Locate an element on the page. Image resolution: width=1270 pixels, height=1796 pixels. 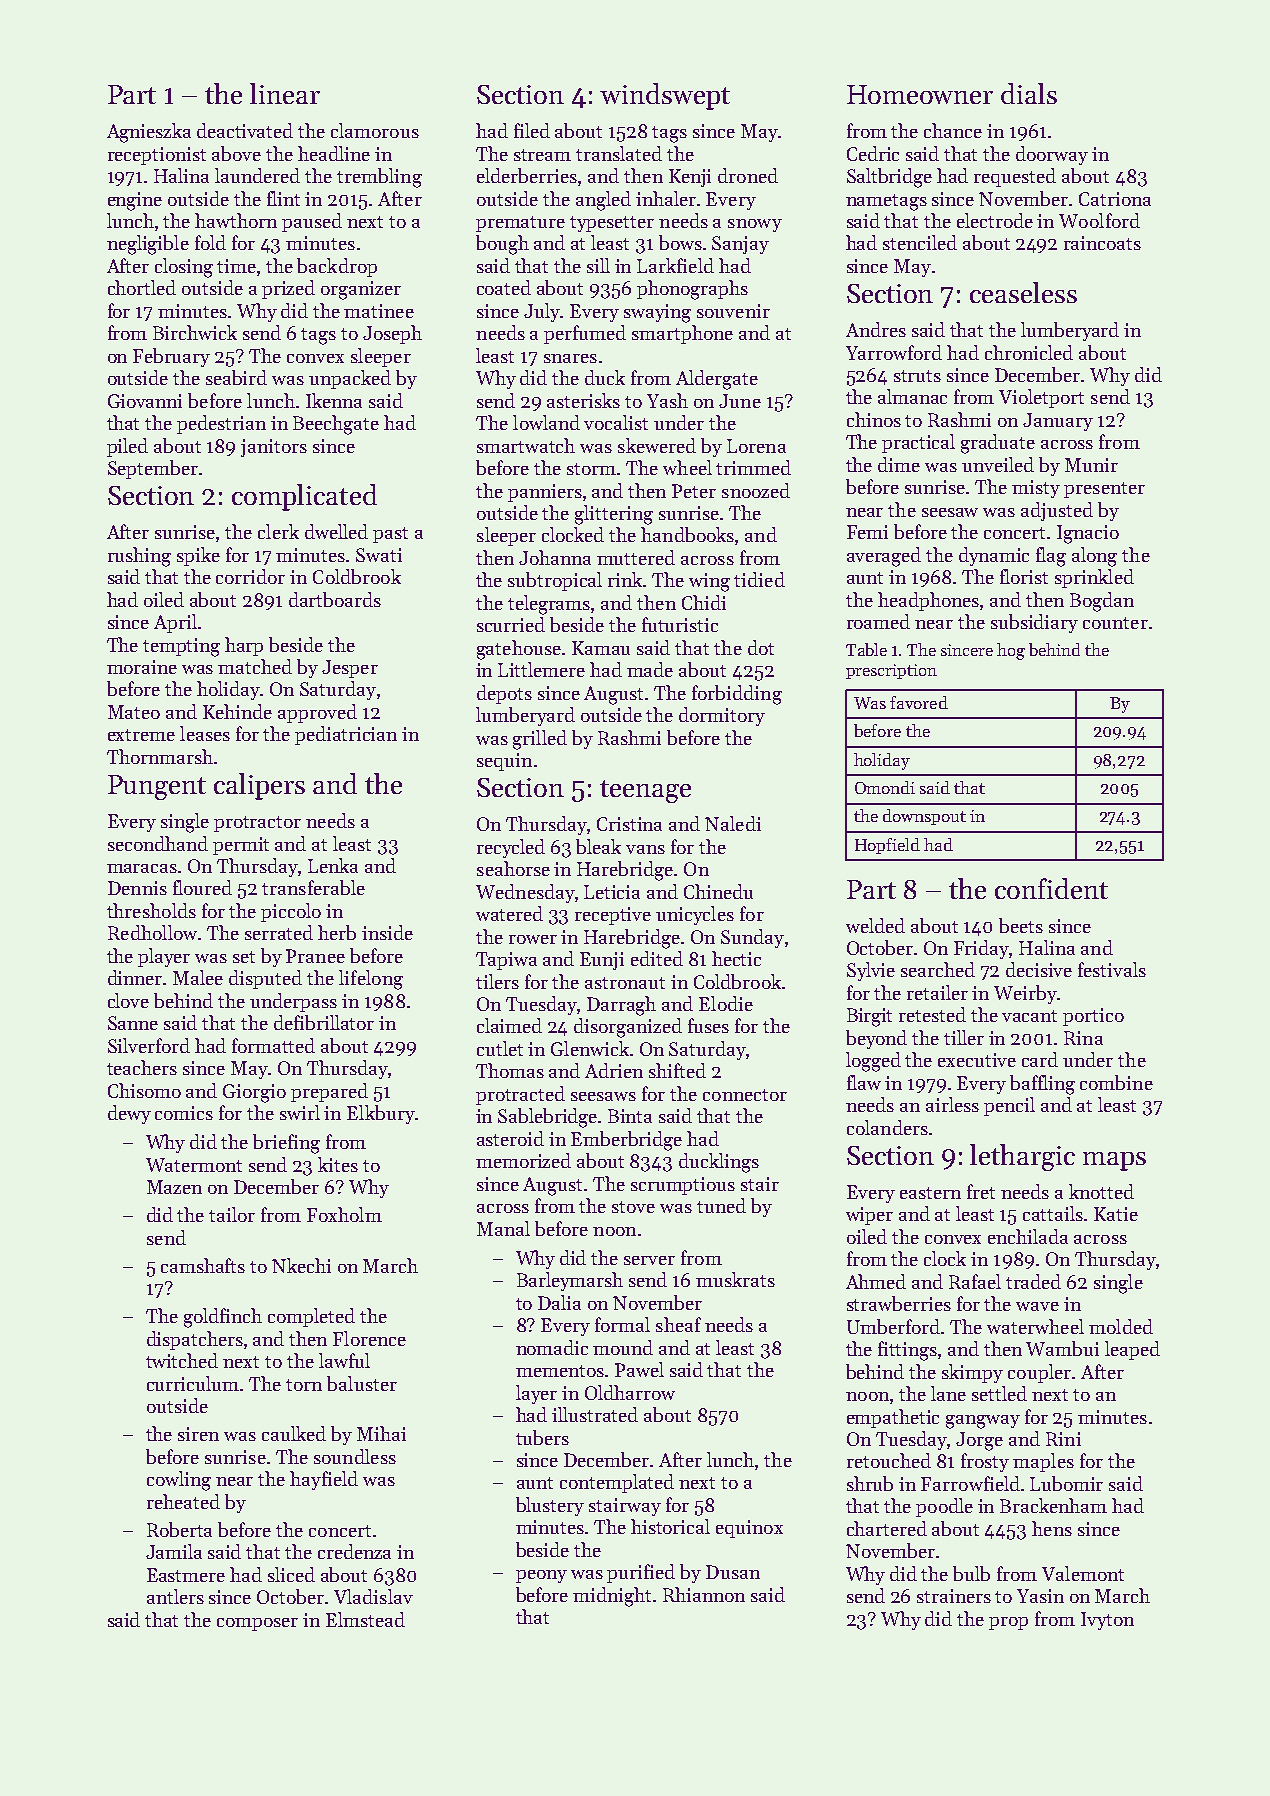
Manal is located at coordinates (503, 1228).
